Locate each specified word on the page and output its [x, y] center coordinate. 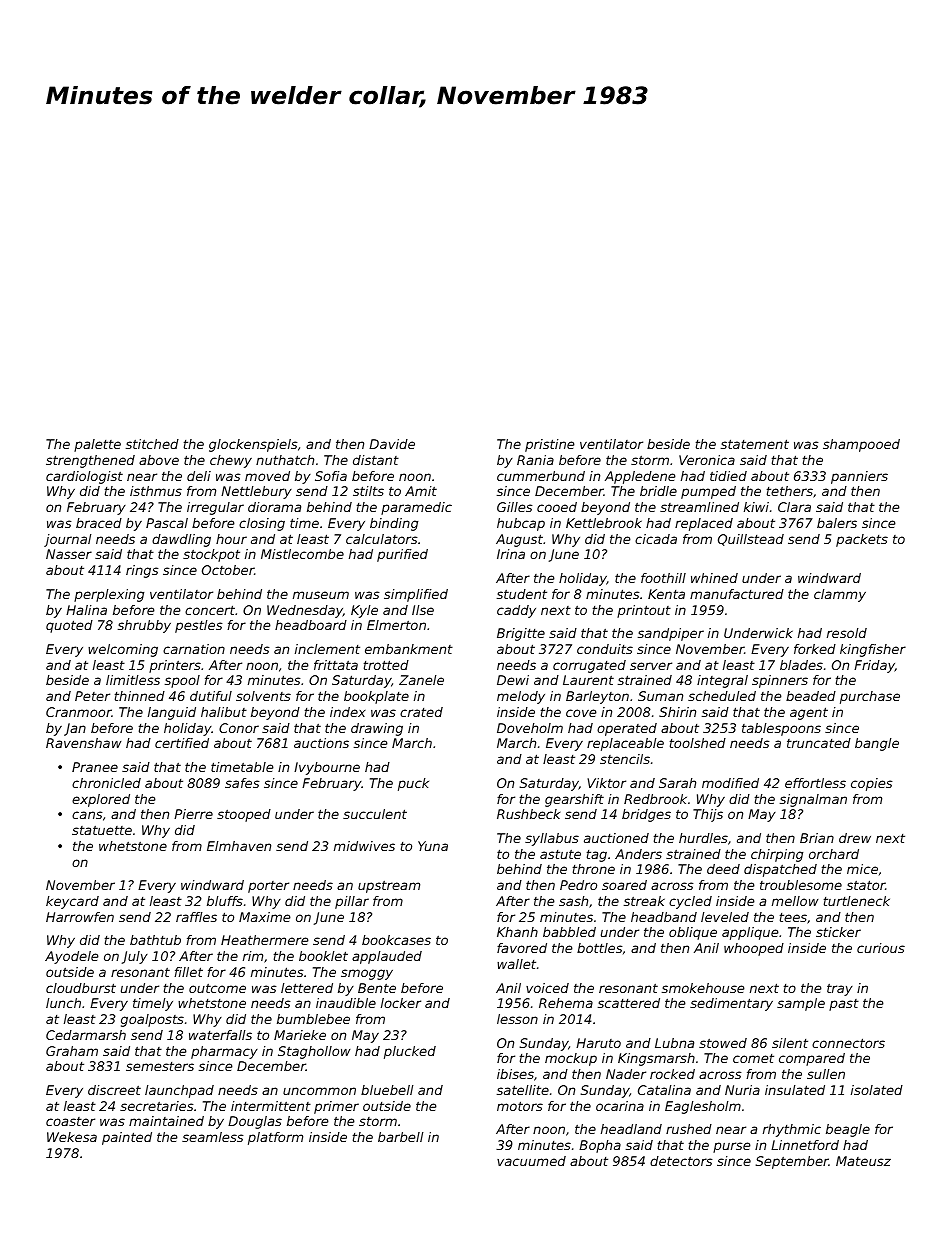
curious [881, 948]
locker [401, 1003]
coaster [70, 1121]
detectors [681, 1161]
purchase [870, 697]
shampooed [861, 445]
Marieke [300, 1035]
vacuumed [531, 1161]
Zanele [421, 680]
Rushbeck [528, 814]
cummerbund [541, 476]
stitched [152, 444]
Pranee [95, 767]
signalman [813, 800]
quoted [69, 626]
